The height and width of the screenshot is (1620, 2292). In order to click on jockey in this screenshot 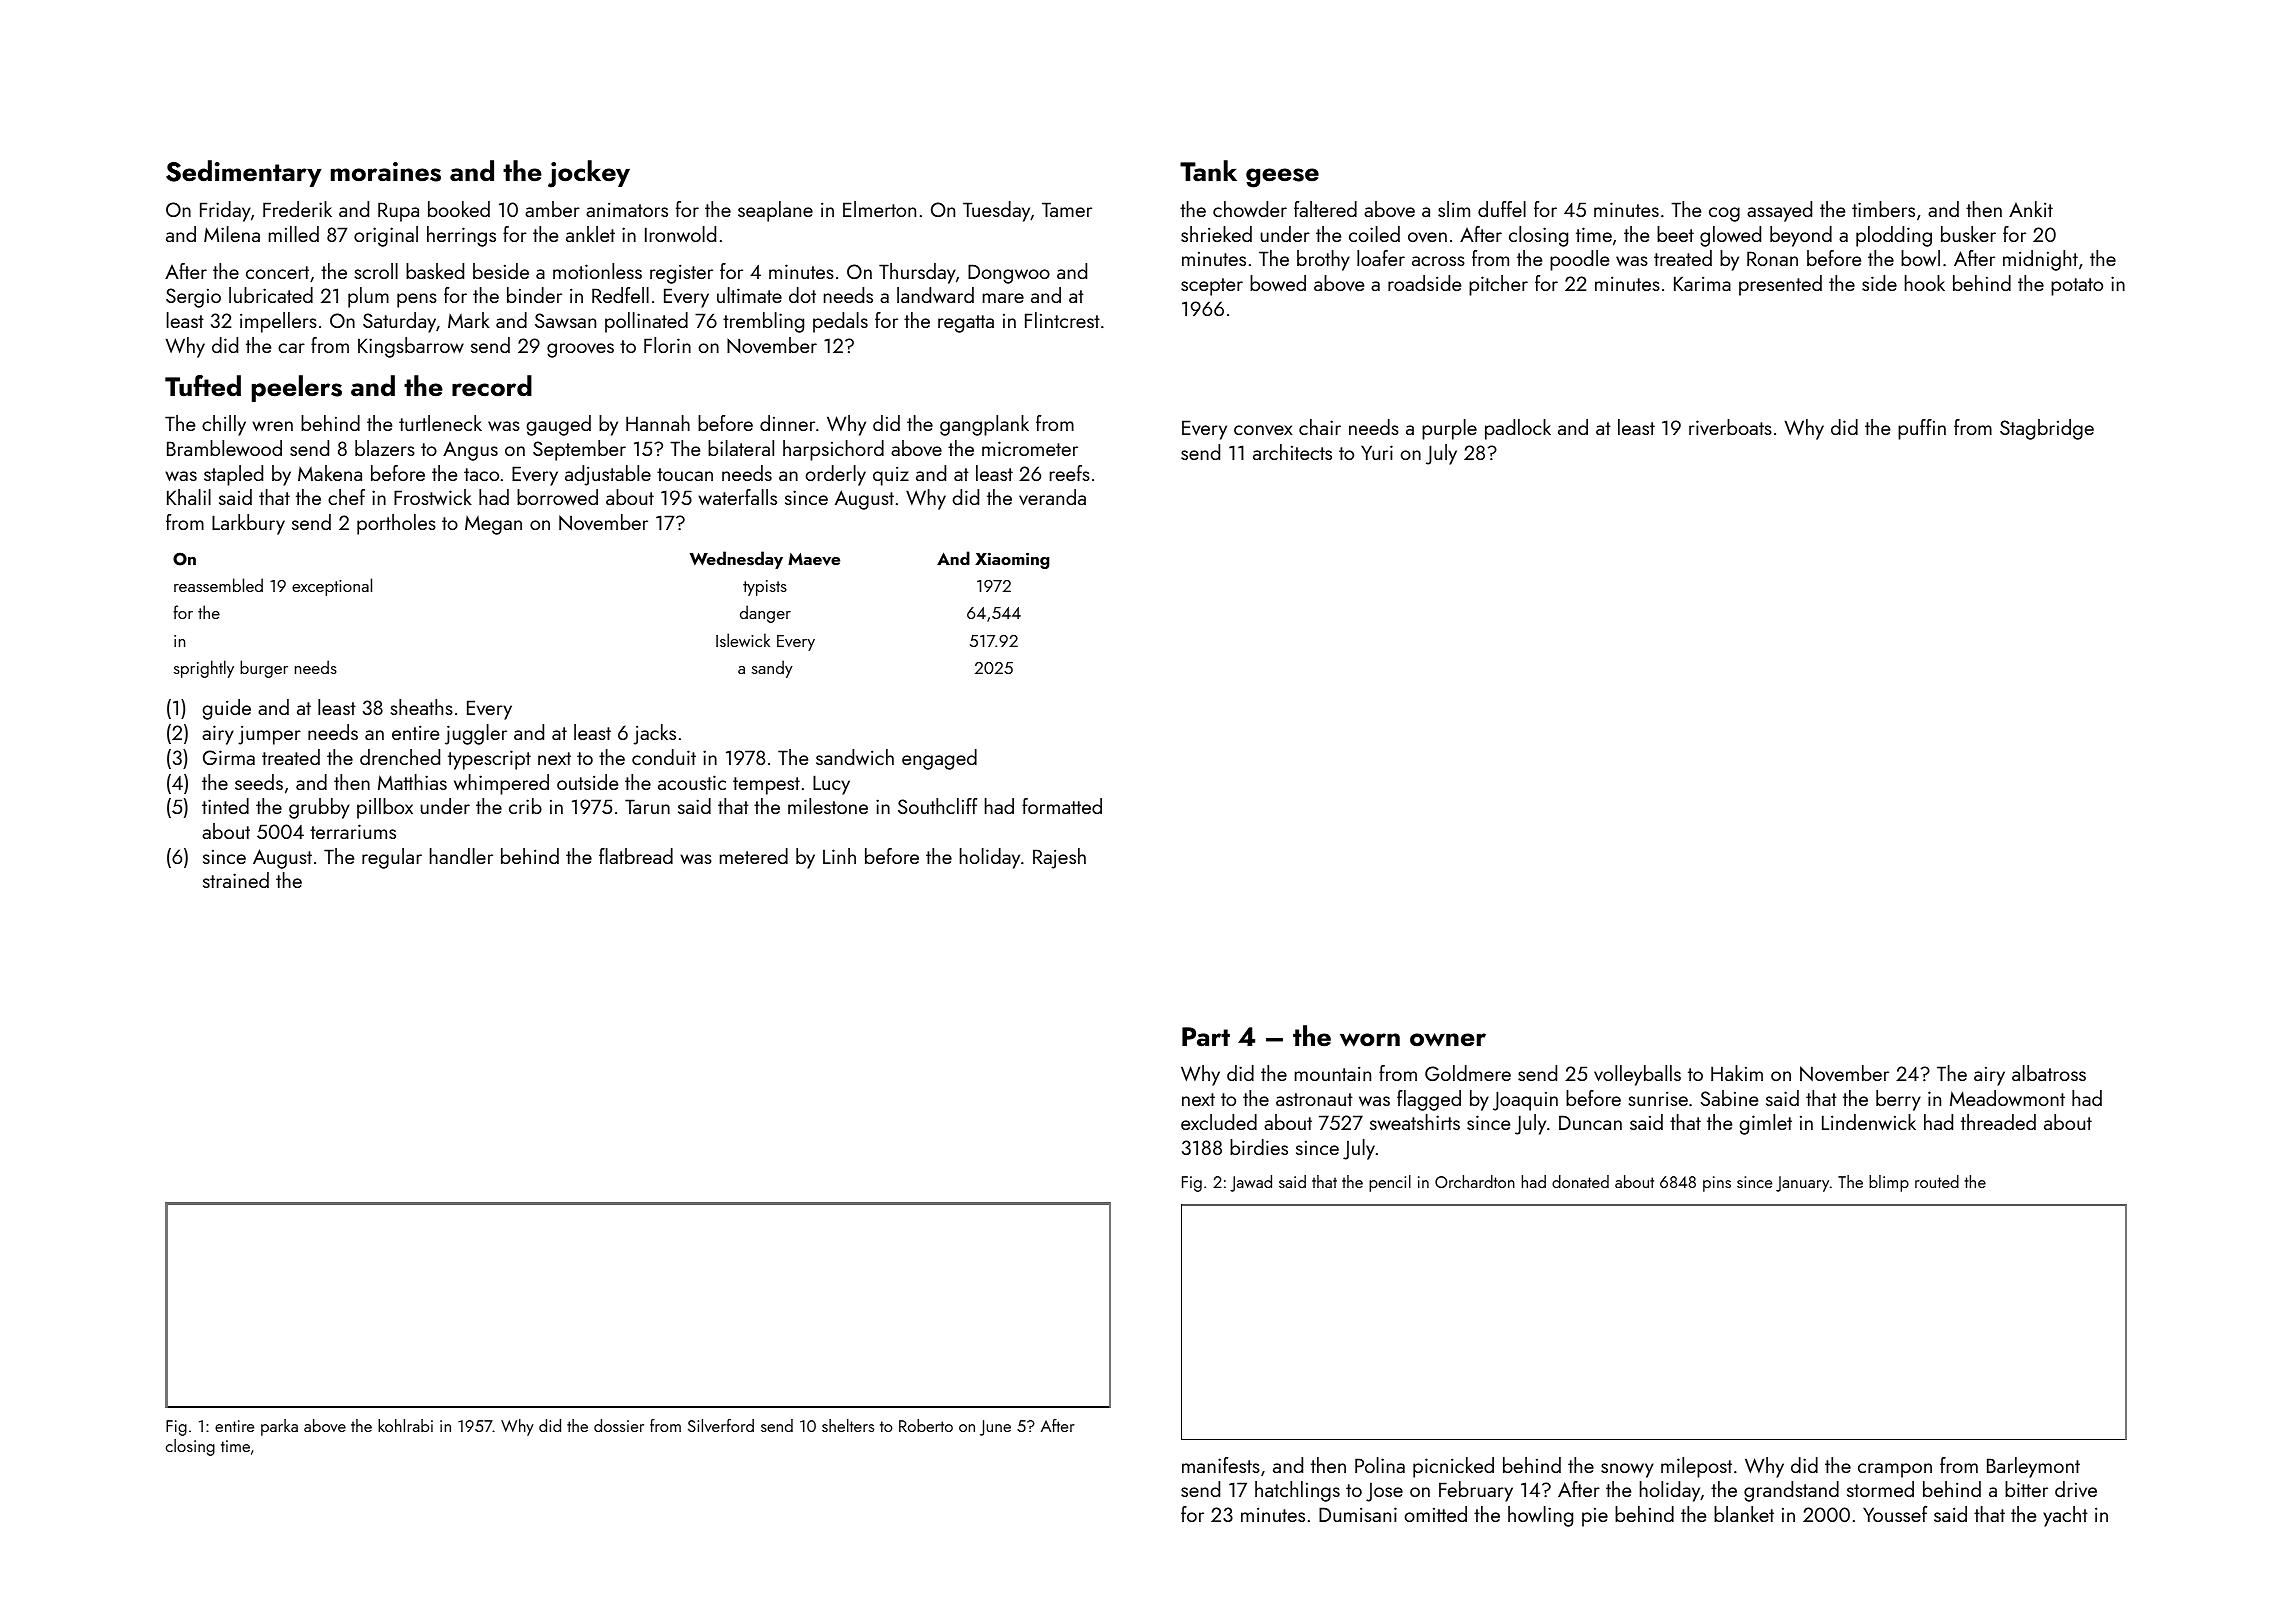, I will do `click(589, 174)`.
